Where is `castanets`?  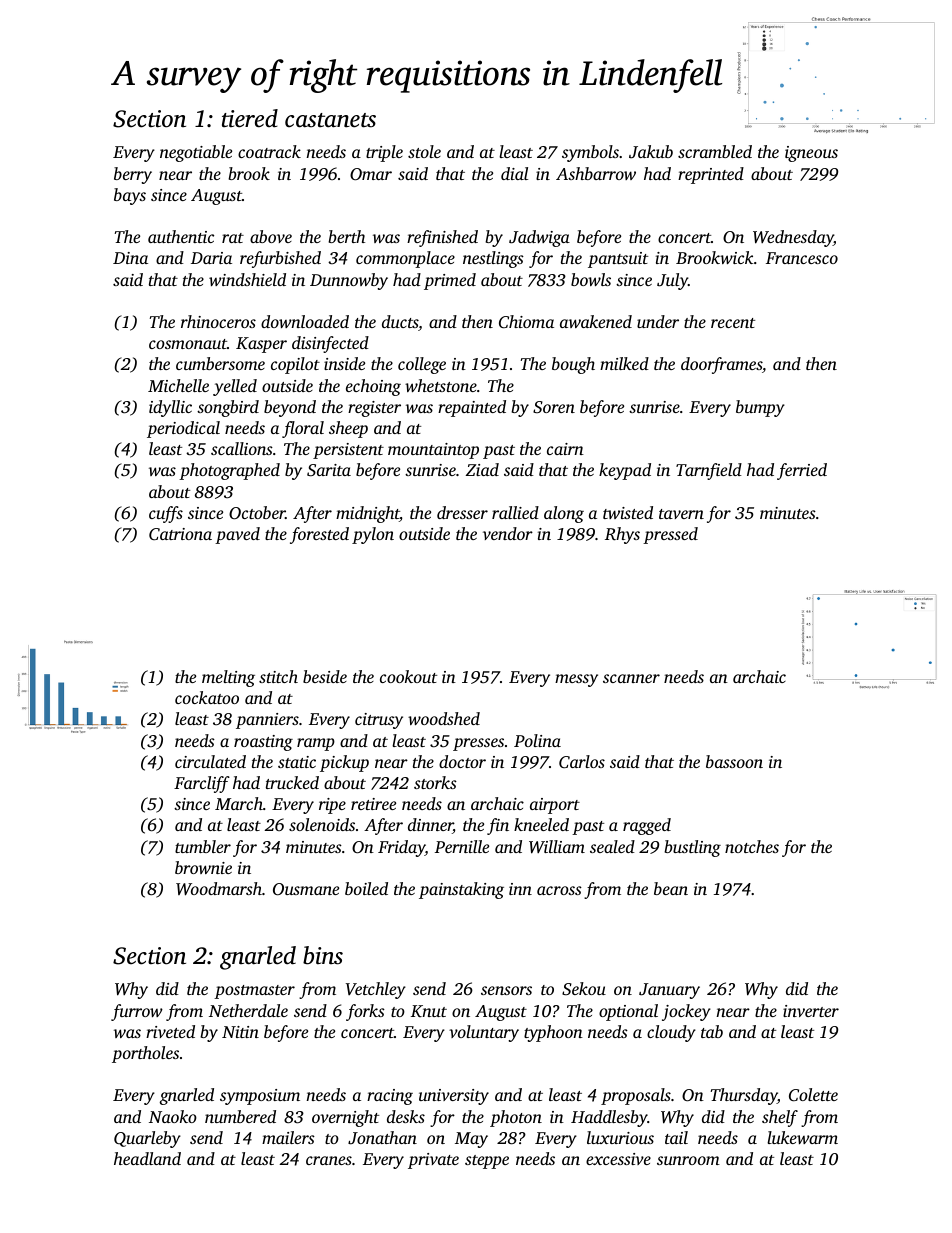 castanets is located at coordinates (330, 120).
